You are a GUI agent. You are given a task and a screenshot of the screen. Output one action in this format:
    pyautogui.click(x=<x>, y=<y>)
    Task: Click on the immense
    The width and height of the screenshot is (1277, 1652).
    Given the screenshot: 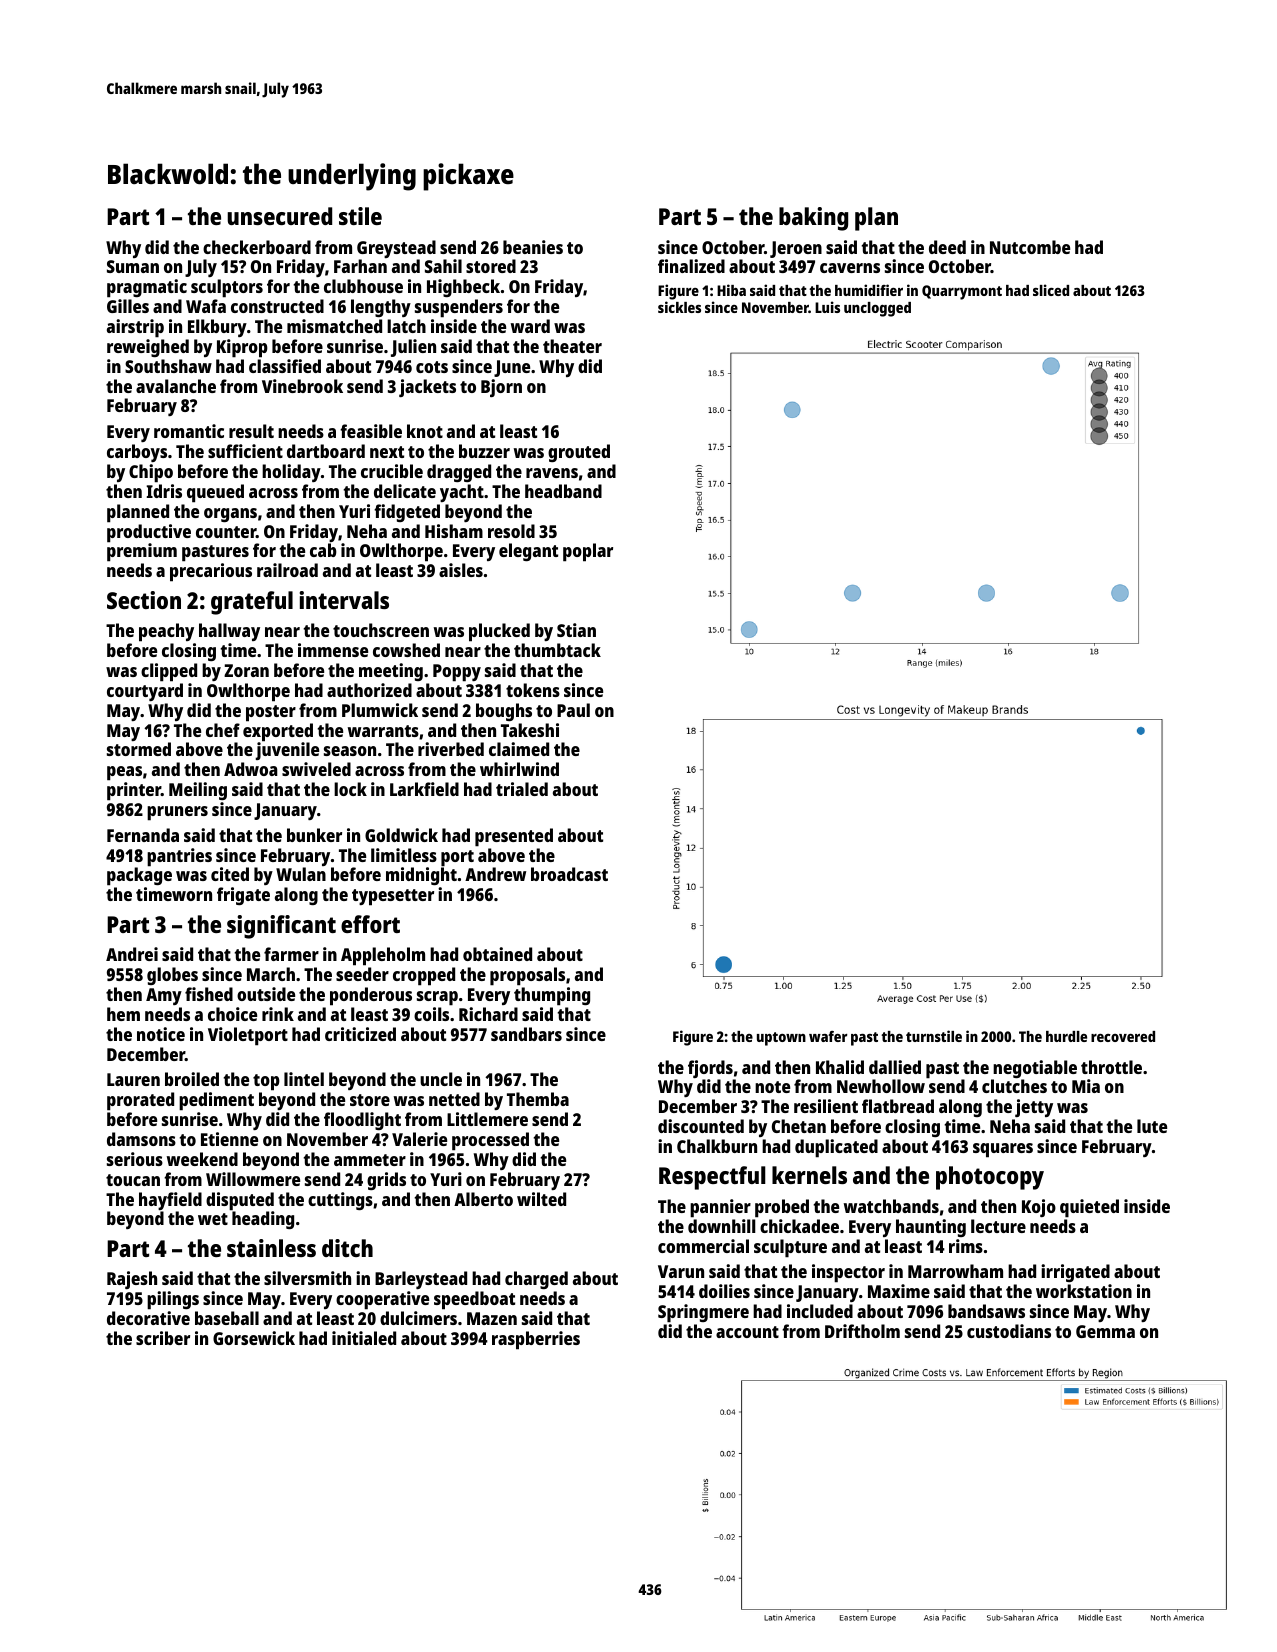 What is the action you would take?
    pyautogui.click(x=333, y=650)
